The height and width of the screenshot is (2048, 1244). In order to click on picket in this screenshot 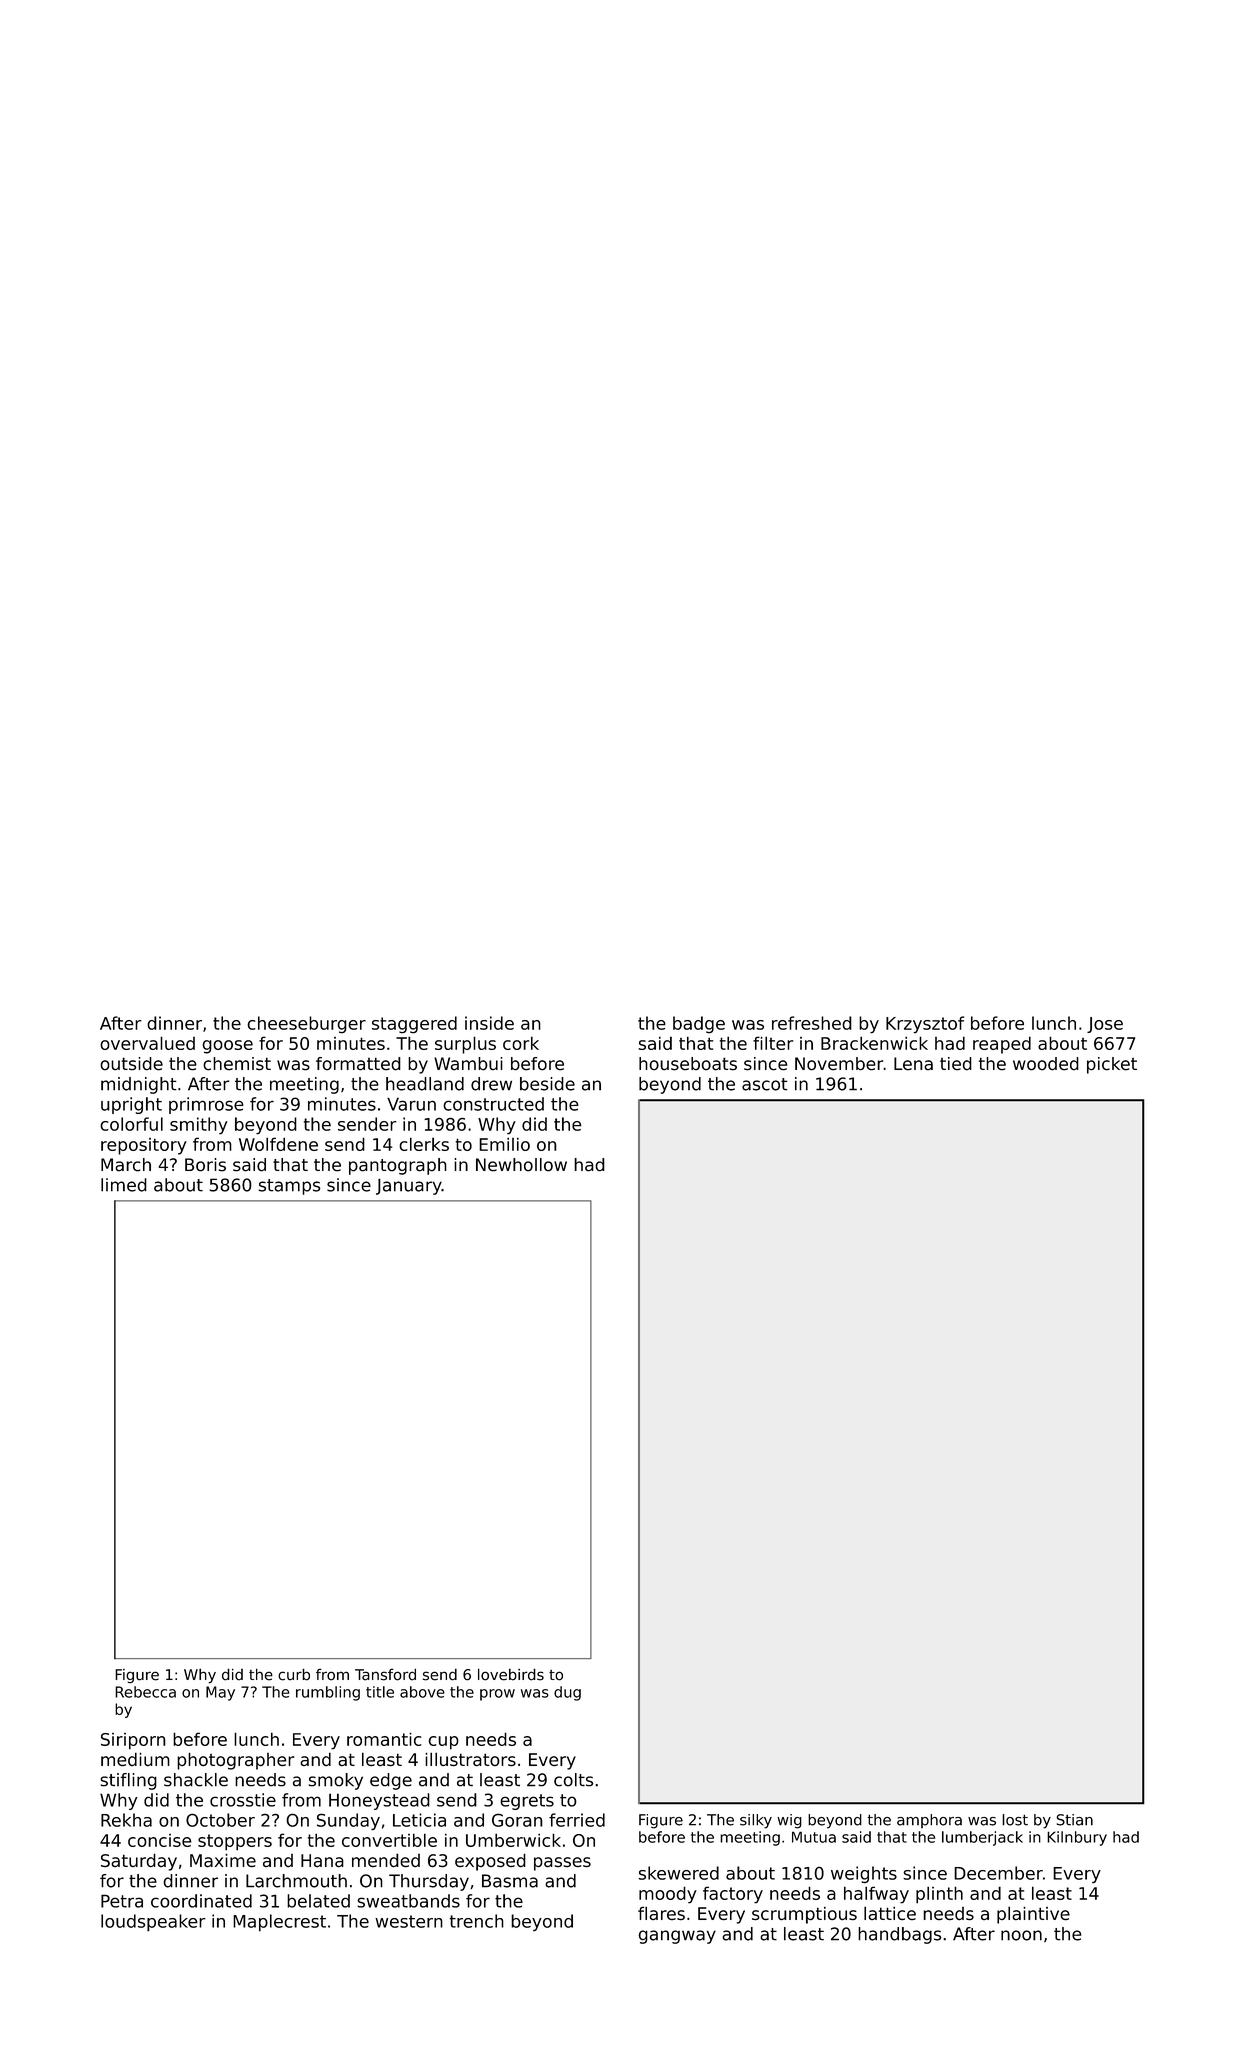, I will do `click(1112, 1065)`.
